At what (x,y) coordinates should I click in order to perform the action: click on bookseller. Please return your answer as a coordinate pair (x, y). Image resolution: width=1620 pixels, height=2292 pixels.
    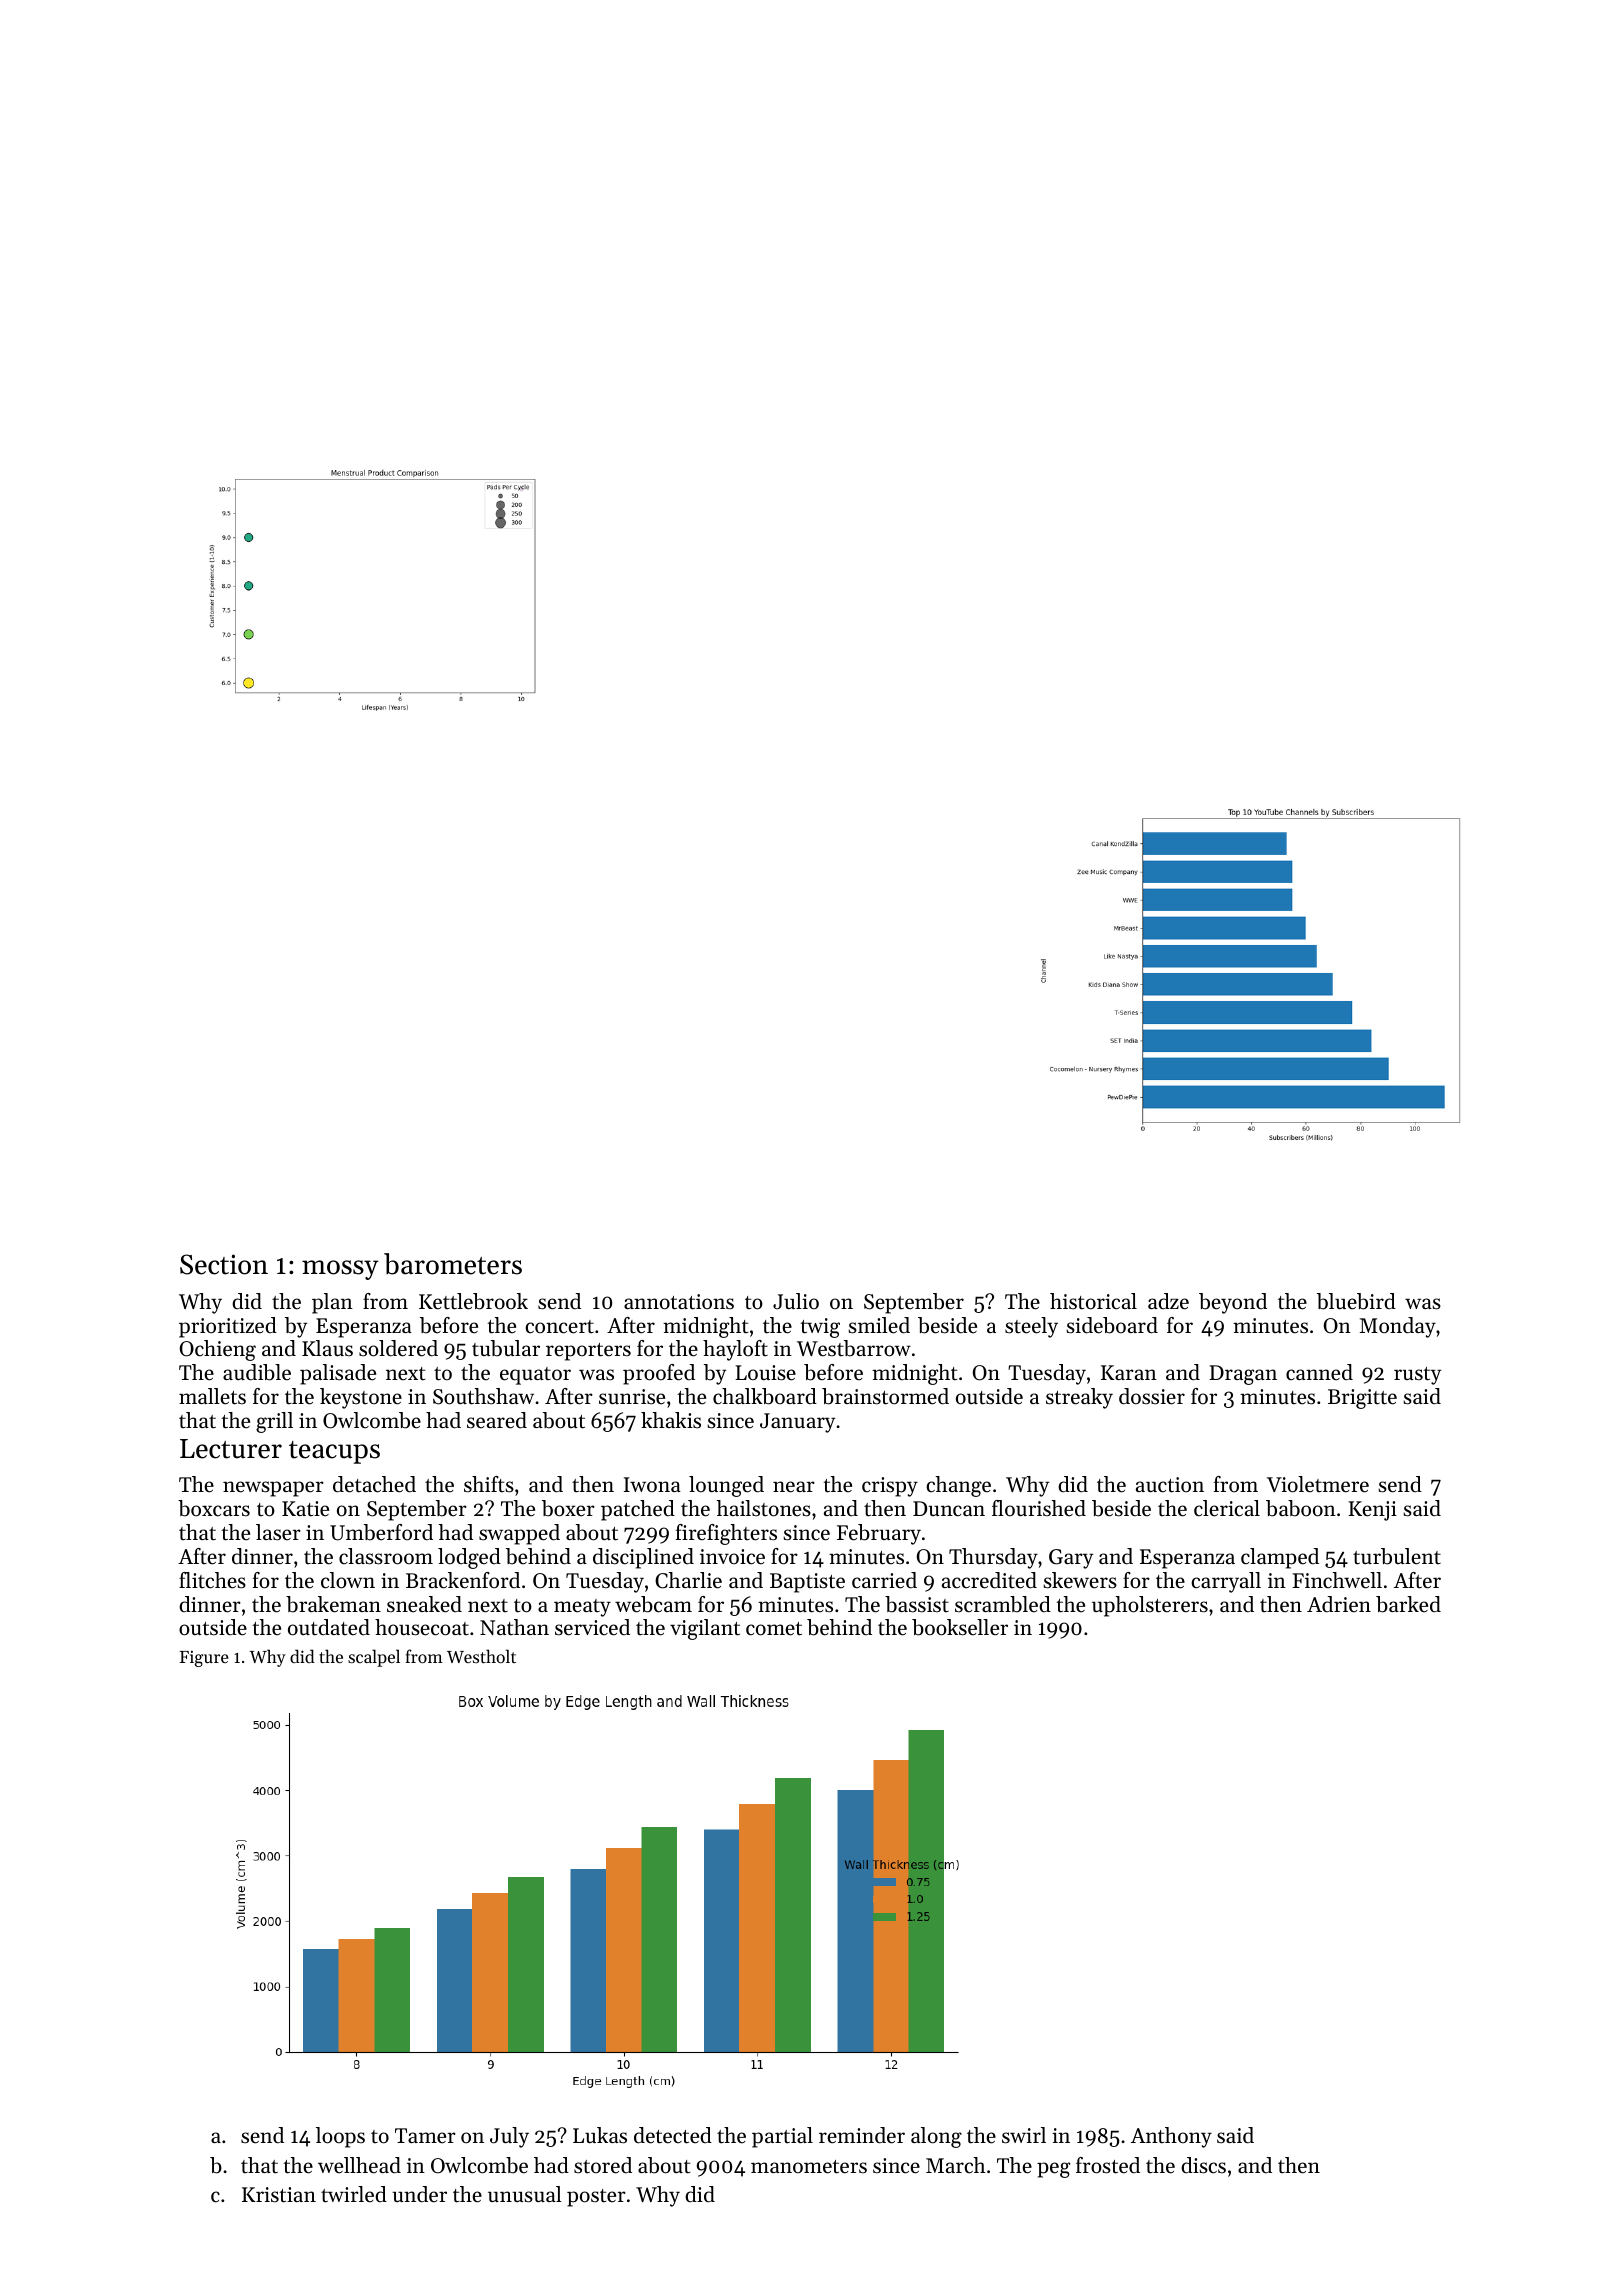
    Looking at the image, I should click on (960, 1627).
